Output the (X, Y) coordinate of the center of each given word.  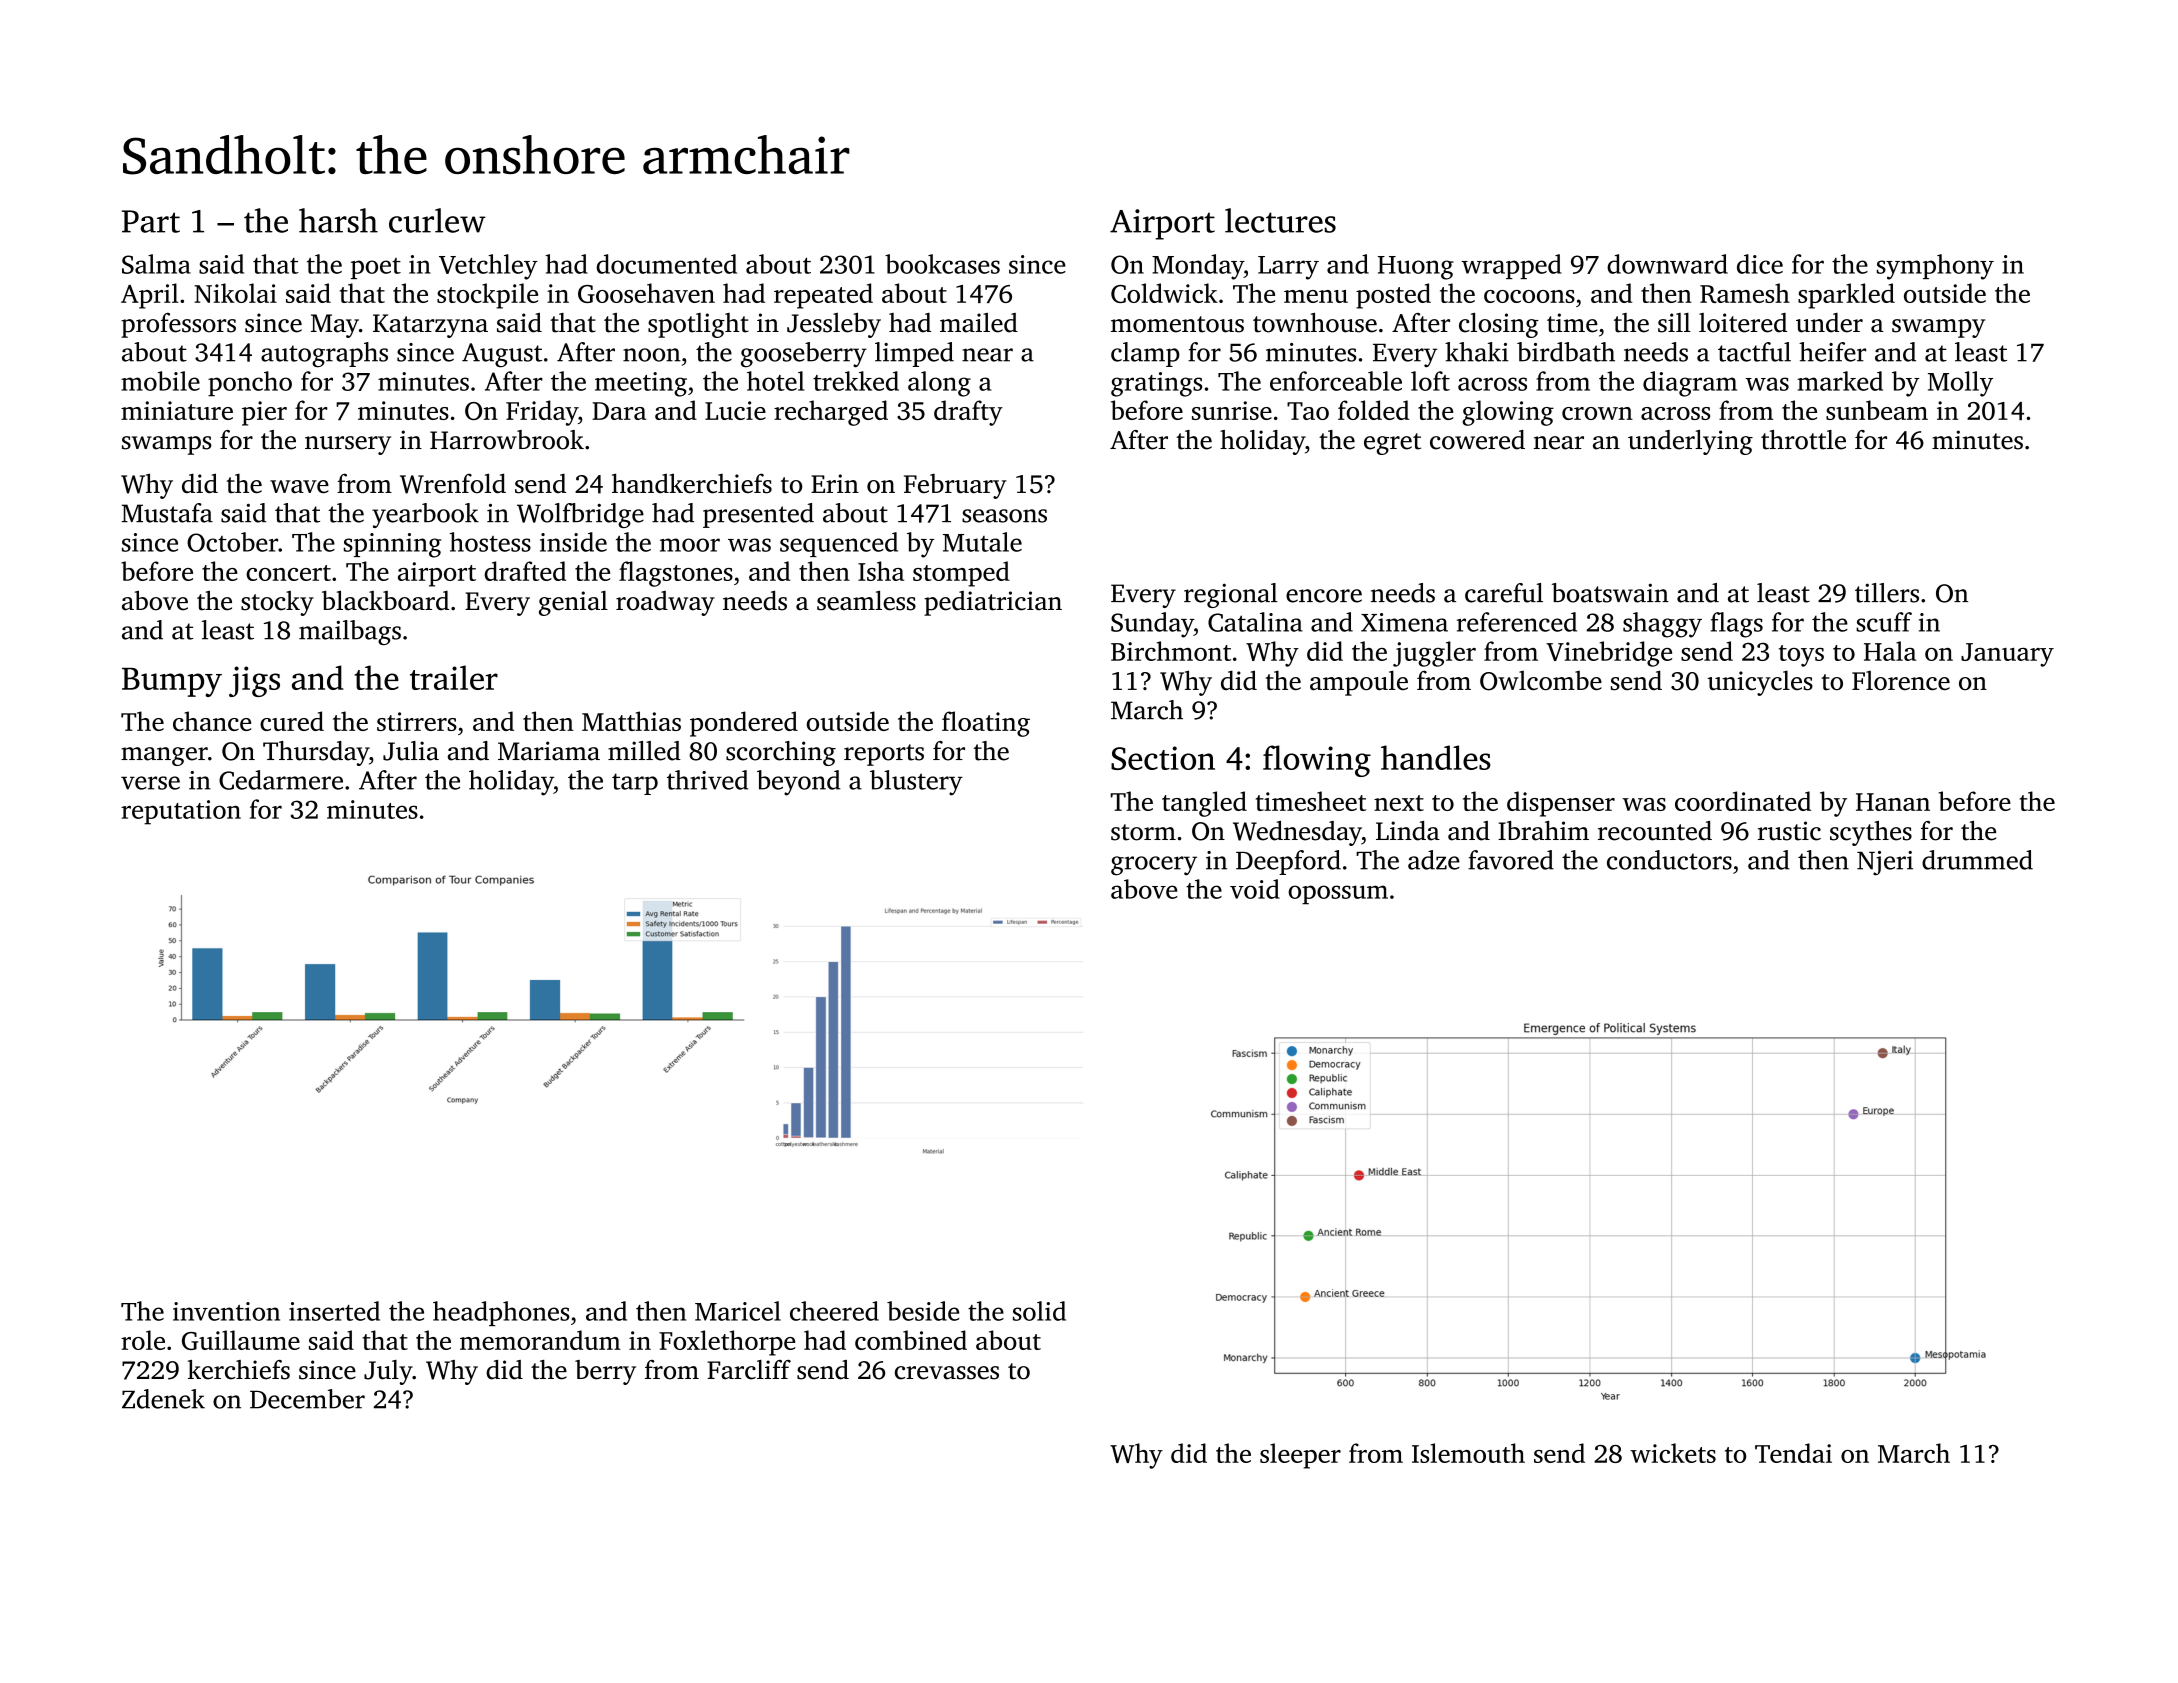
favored (1511, 860)
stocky (277, 603)
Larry (1288, 268)
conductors (1669, 860)
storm (1143, 832)
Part (151, 221)
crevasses (947, 1373)
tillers (1887, 593)
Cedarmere (281, 780)
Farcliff (749, 1370)
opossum (1338, 895)
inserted (334, 1311)
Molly (1960, 384)
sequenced (839, 544)
